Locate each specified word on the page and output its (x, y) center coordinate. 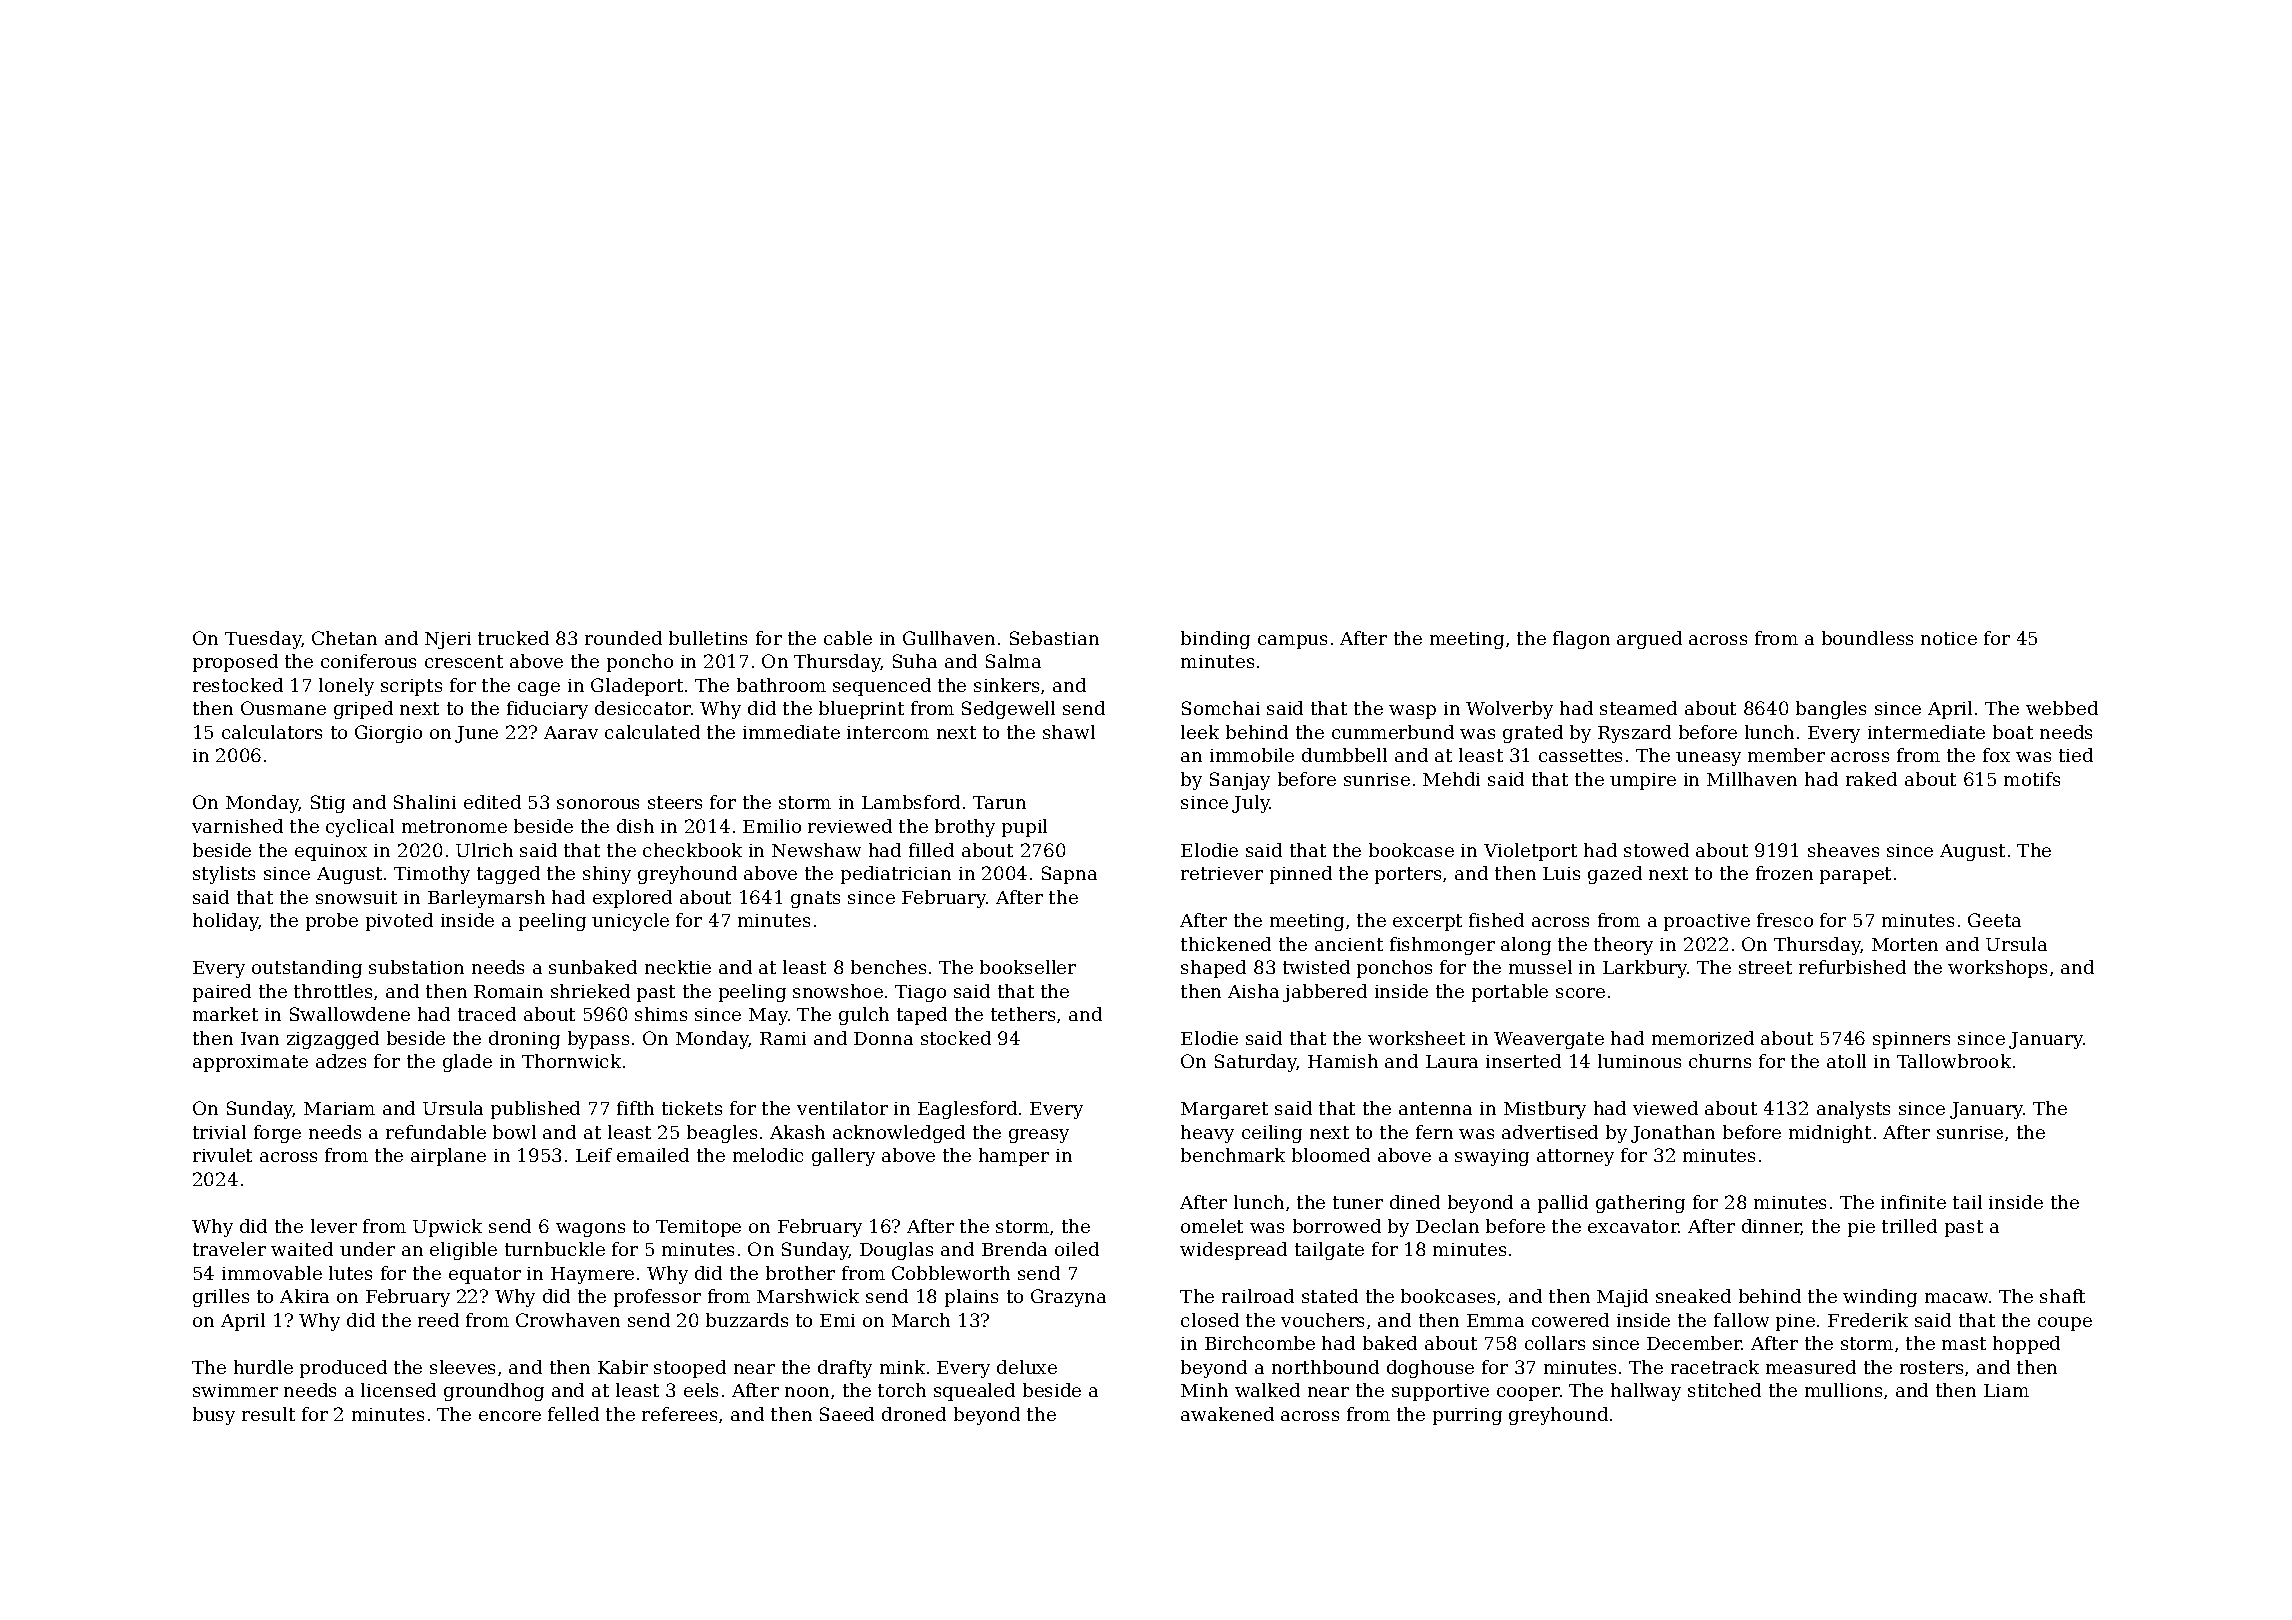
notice (1949, 638)
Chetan (344, 638)
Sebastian (1054, 638)
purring (1467, 1416)
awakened (1227, 1414)
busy (214, 1416)
